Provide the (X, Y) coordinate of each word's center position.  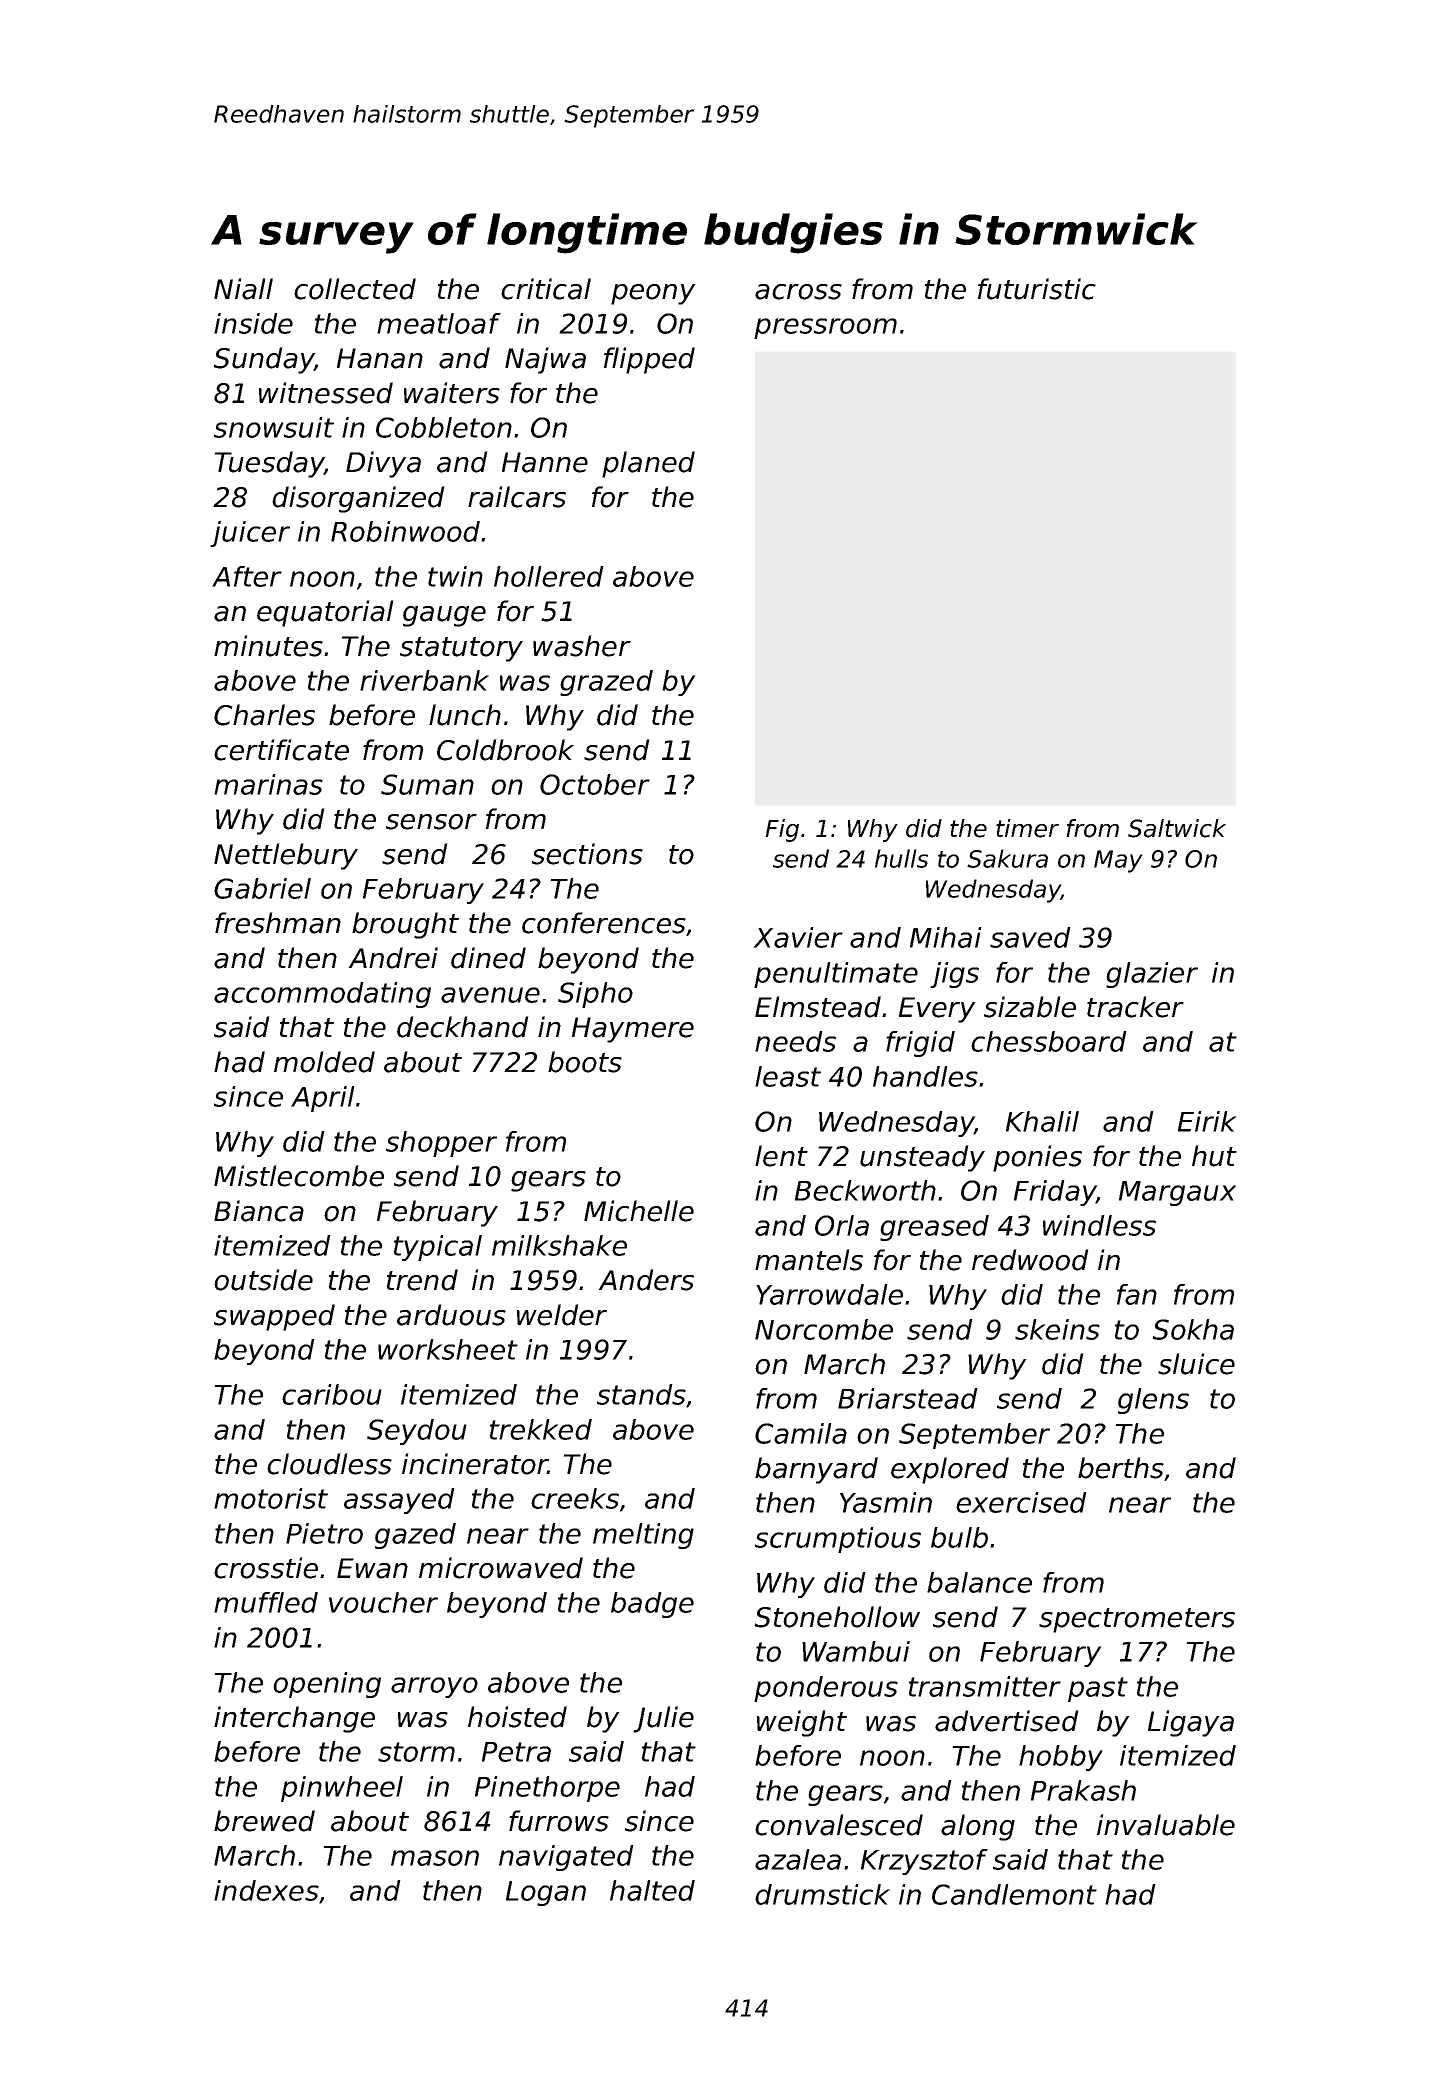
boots (585, 1062)
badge (652, 1605)
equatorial (325, 613)
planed (648, 464)
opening (327, 1685)
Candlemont (1014, 1894)
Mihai (946, 937)
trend (422, 1280)
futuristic (1037, 289)
